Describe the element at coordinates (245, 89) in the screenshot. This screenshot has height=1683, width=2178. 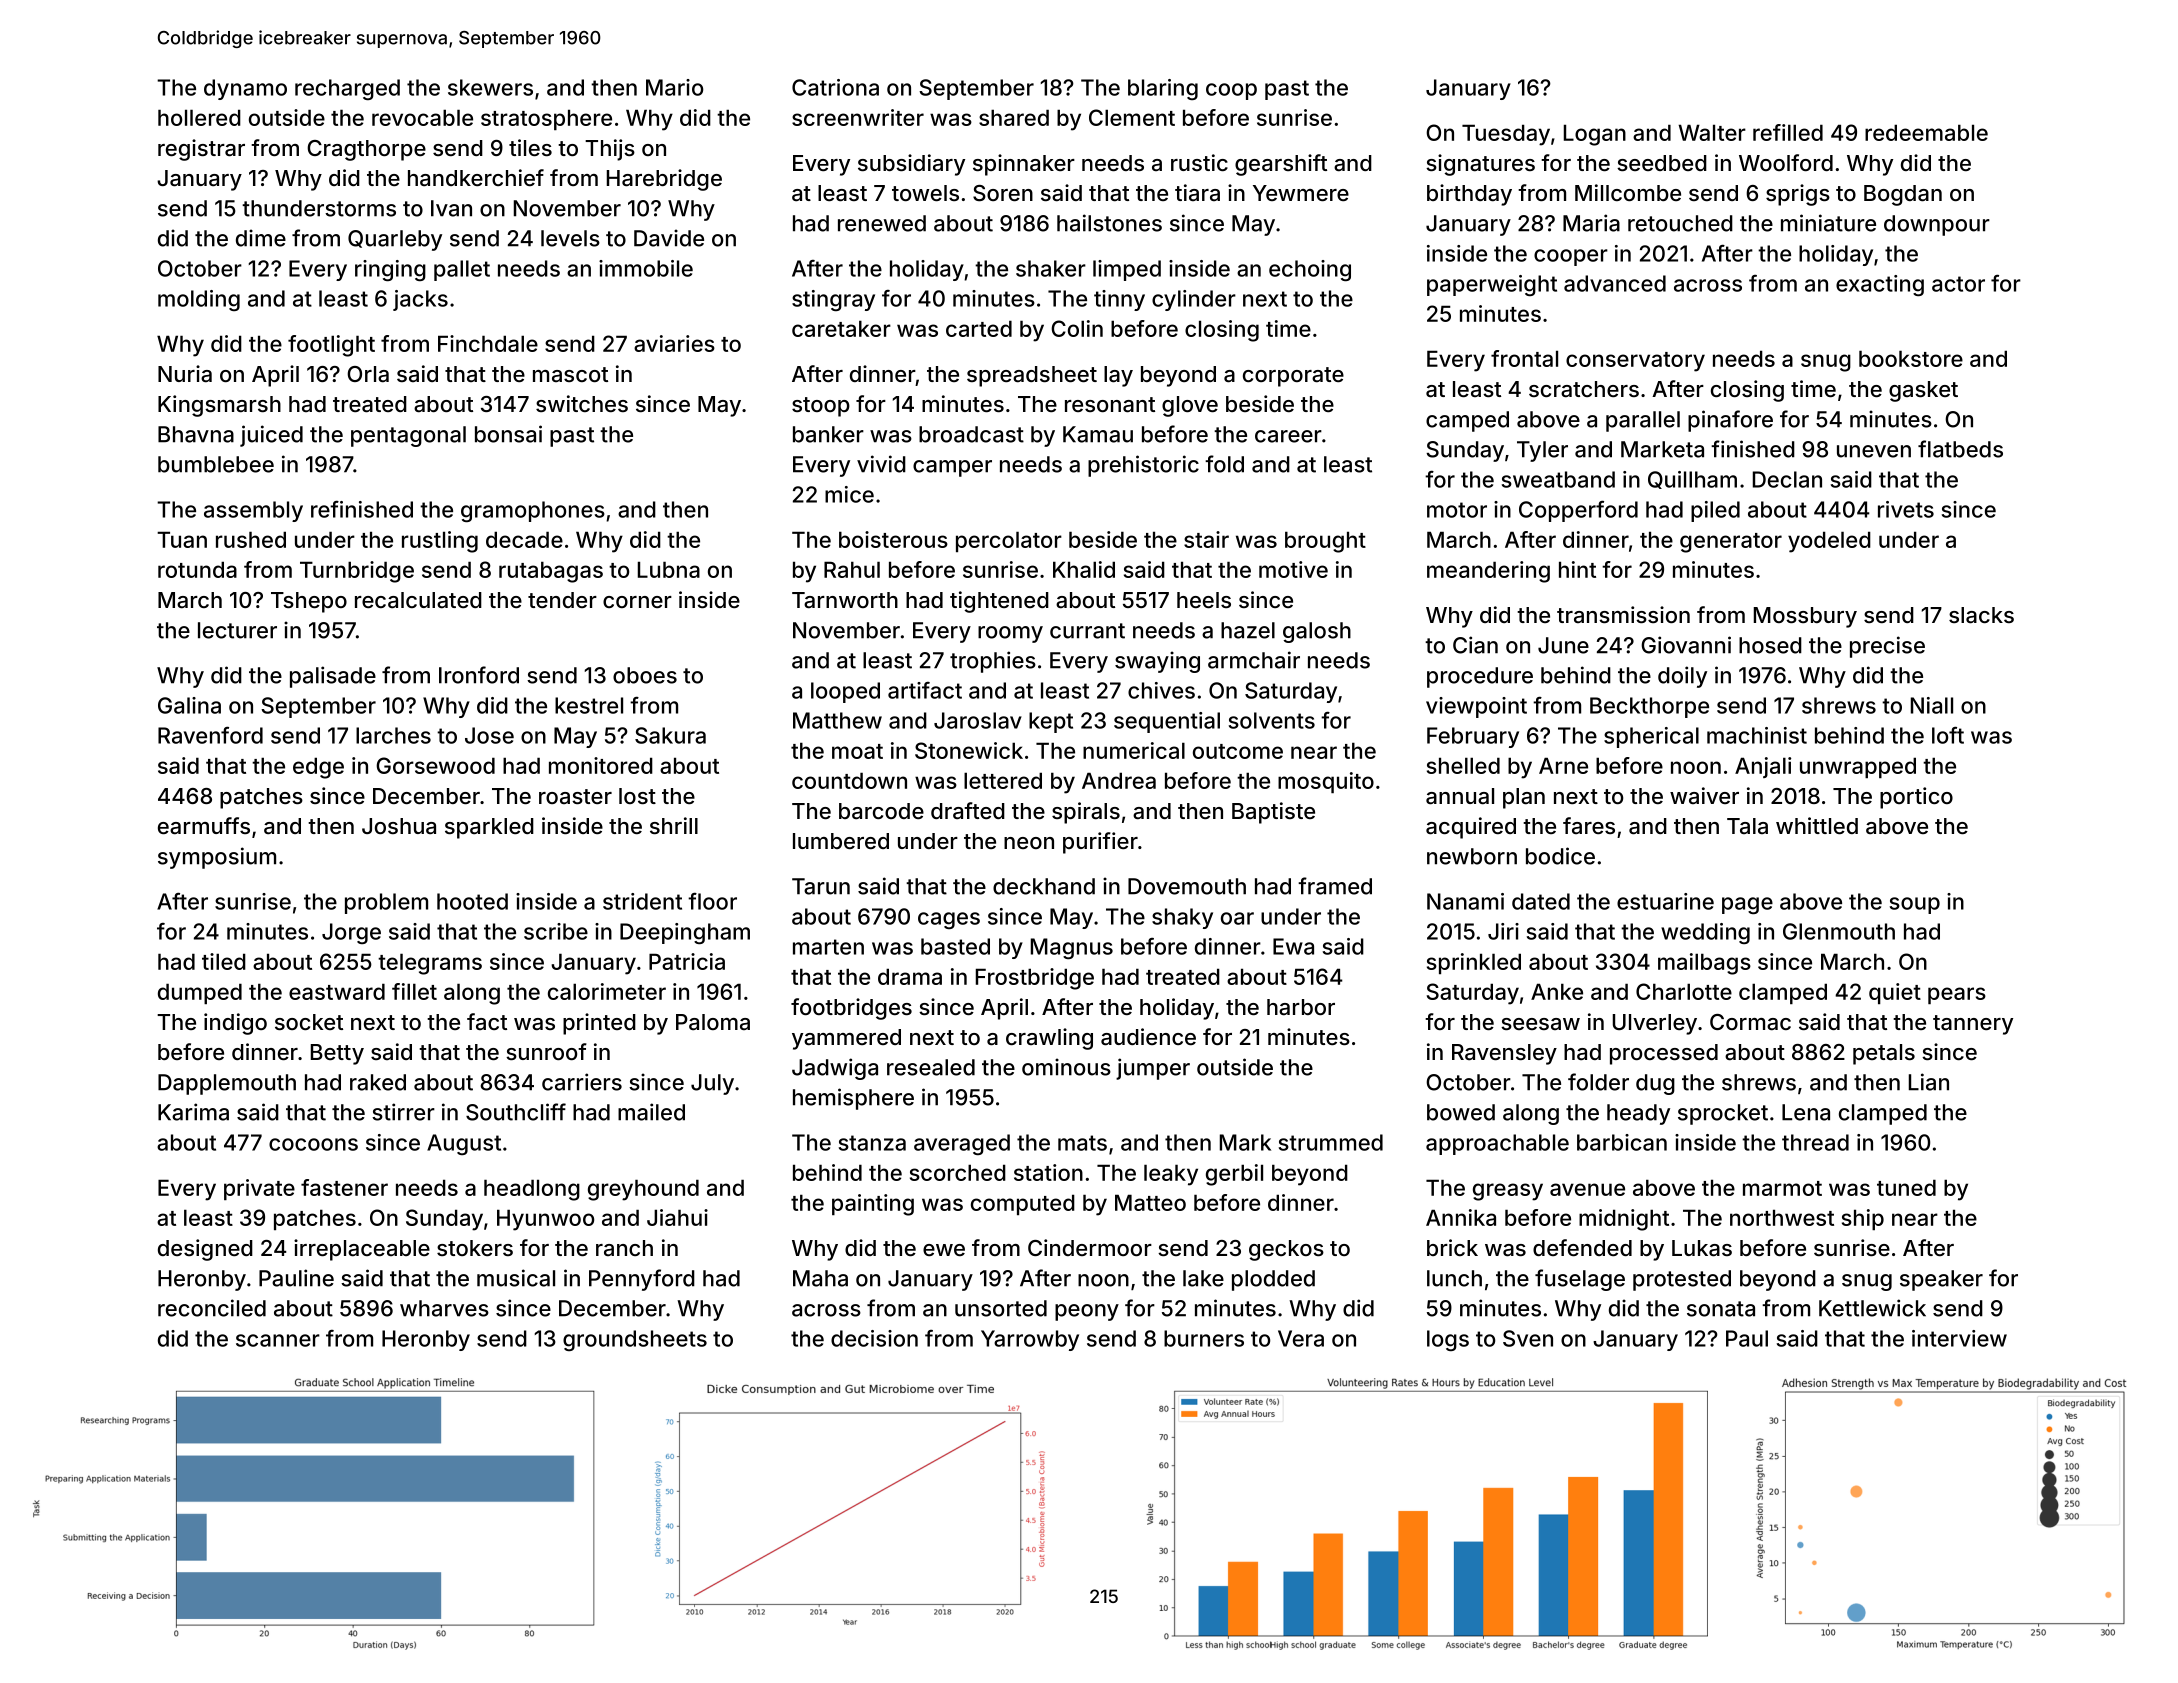
I see `dynamo` at that location.
